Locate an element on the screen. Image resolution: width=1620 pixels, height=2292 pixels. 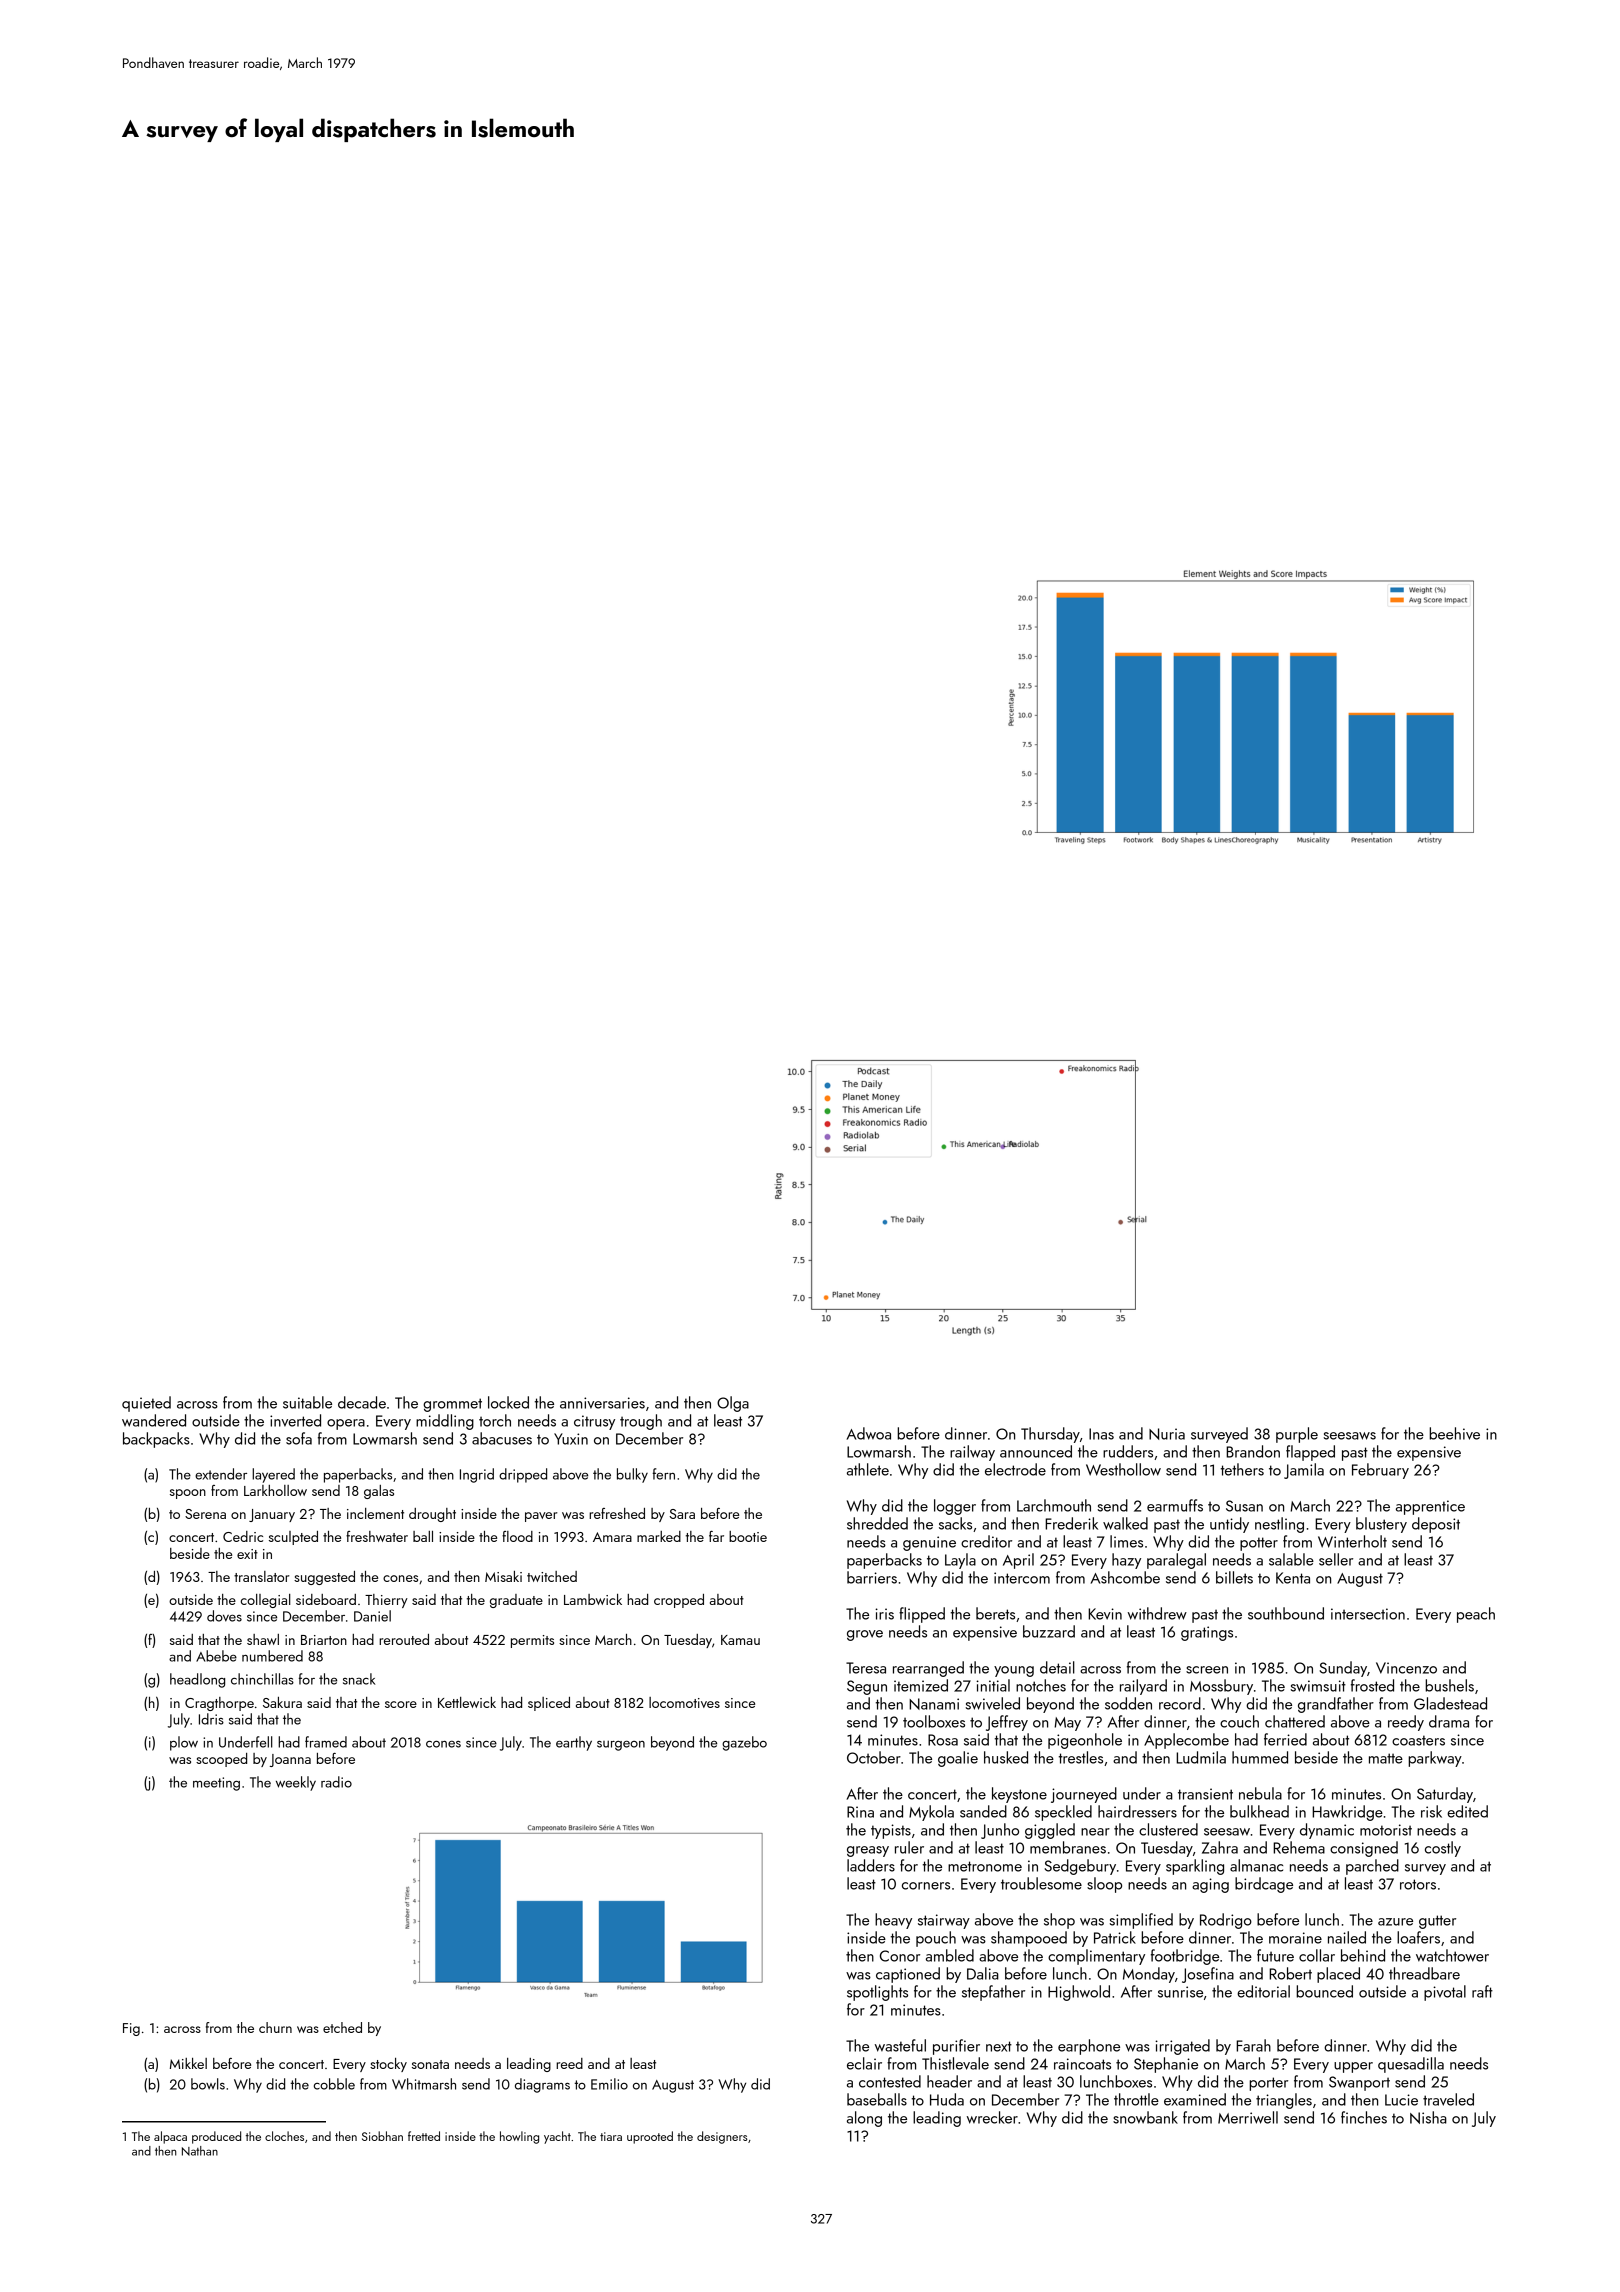
layered is located at coordinates (273, 1475).
